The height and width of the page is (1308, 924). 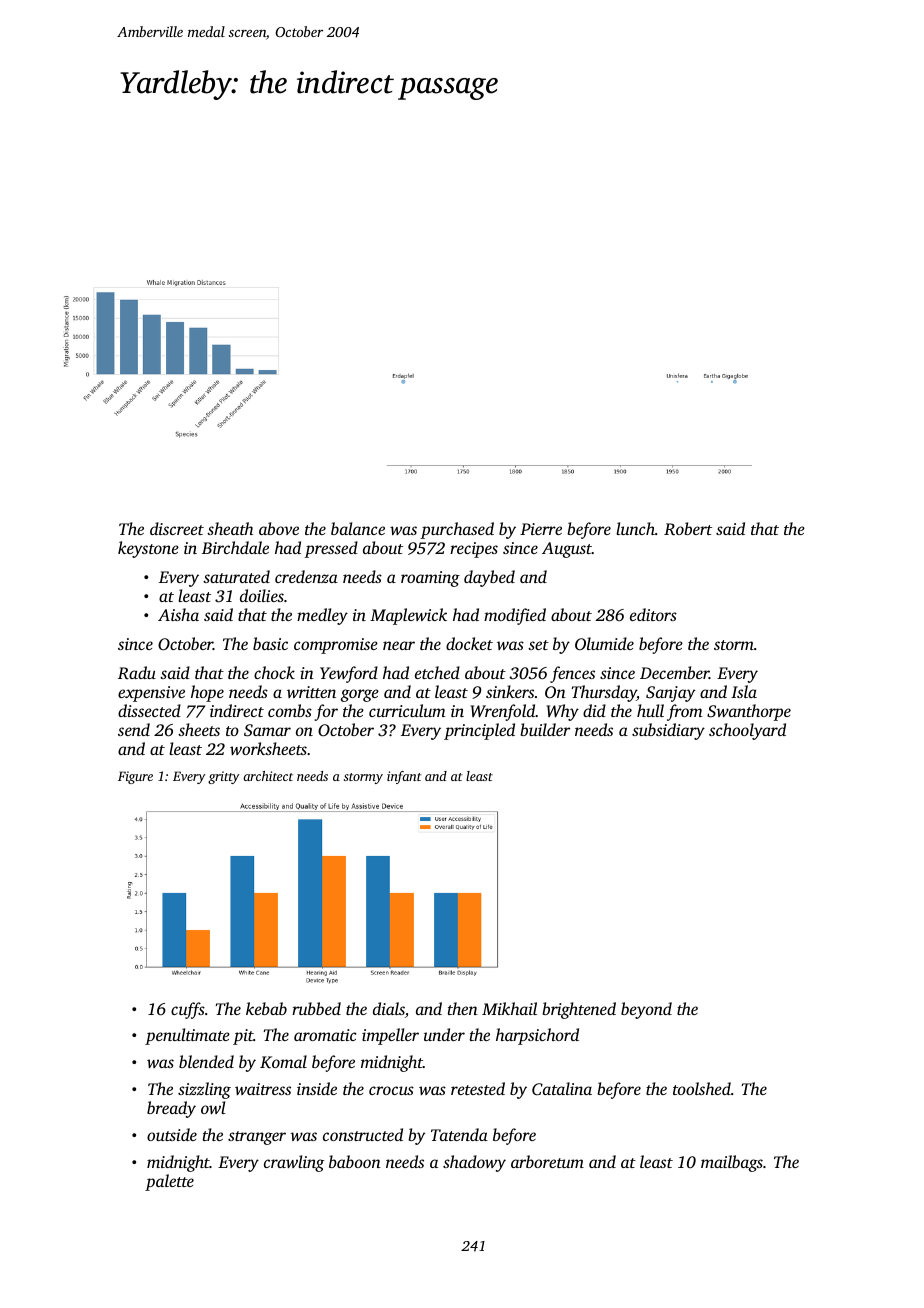 What do you see at coordinates (744, 691) in the page?
I see `Isla` at bounding box center [744, 691].
